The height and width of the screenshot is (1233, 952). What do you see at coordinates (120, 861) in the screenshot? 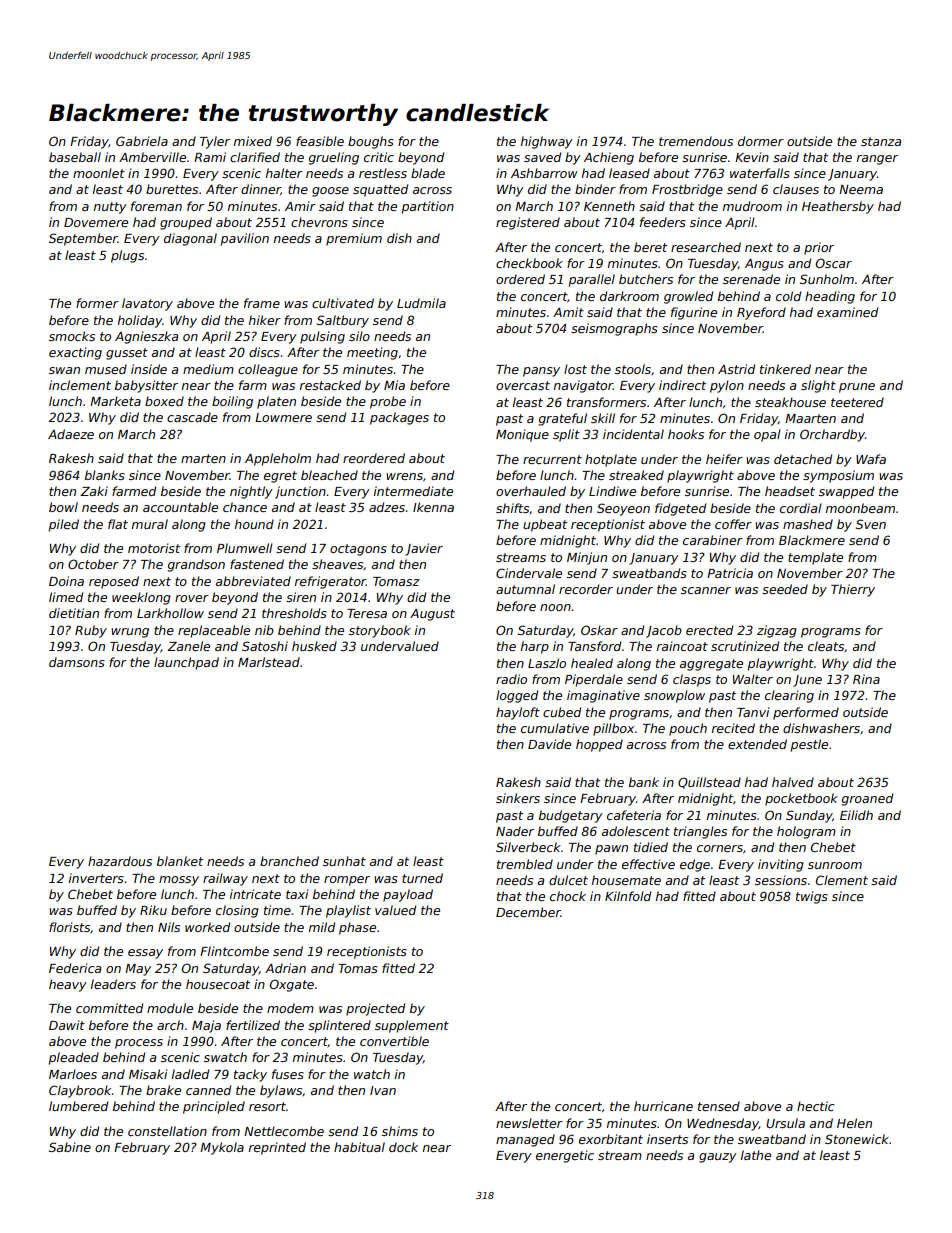
I see `hazardous` at bounding box center [120, 861].
